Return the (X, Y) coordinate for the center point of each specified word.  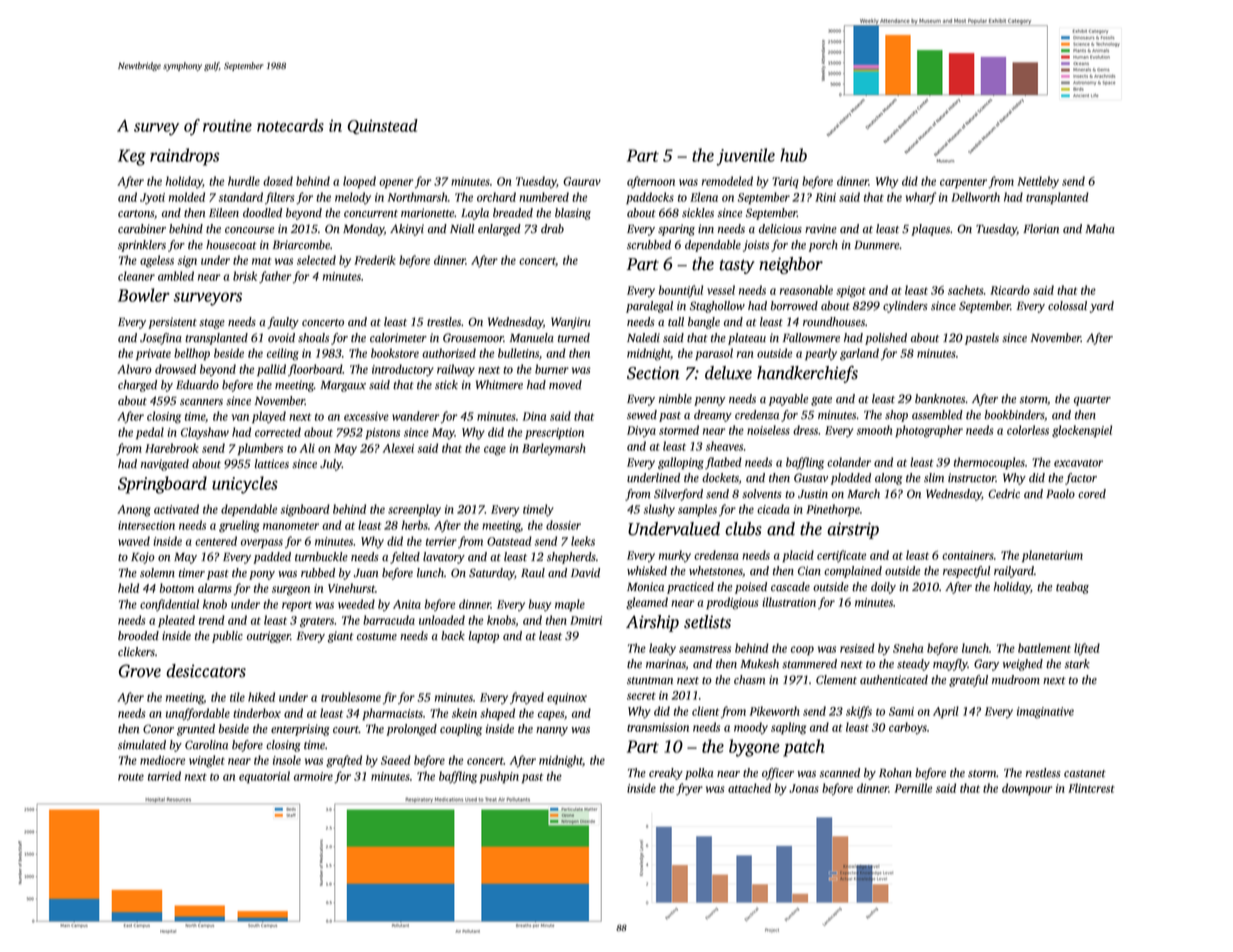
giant (341, 637)
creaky (666, 774)
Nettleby (1038, 182)
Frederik (375, 260)
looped (359, 182)
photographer (929, 431)
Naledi (643, 338)
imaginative (1045, 713)
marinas (666, 664)
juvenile (745, 157)
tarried (164, 776)
